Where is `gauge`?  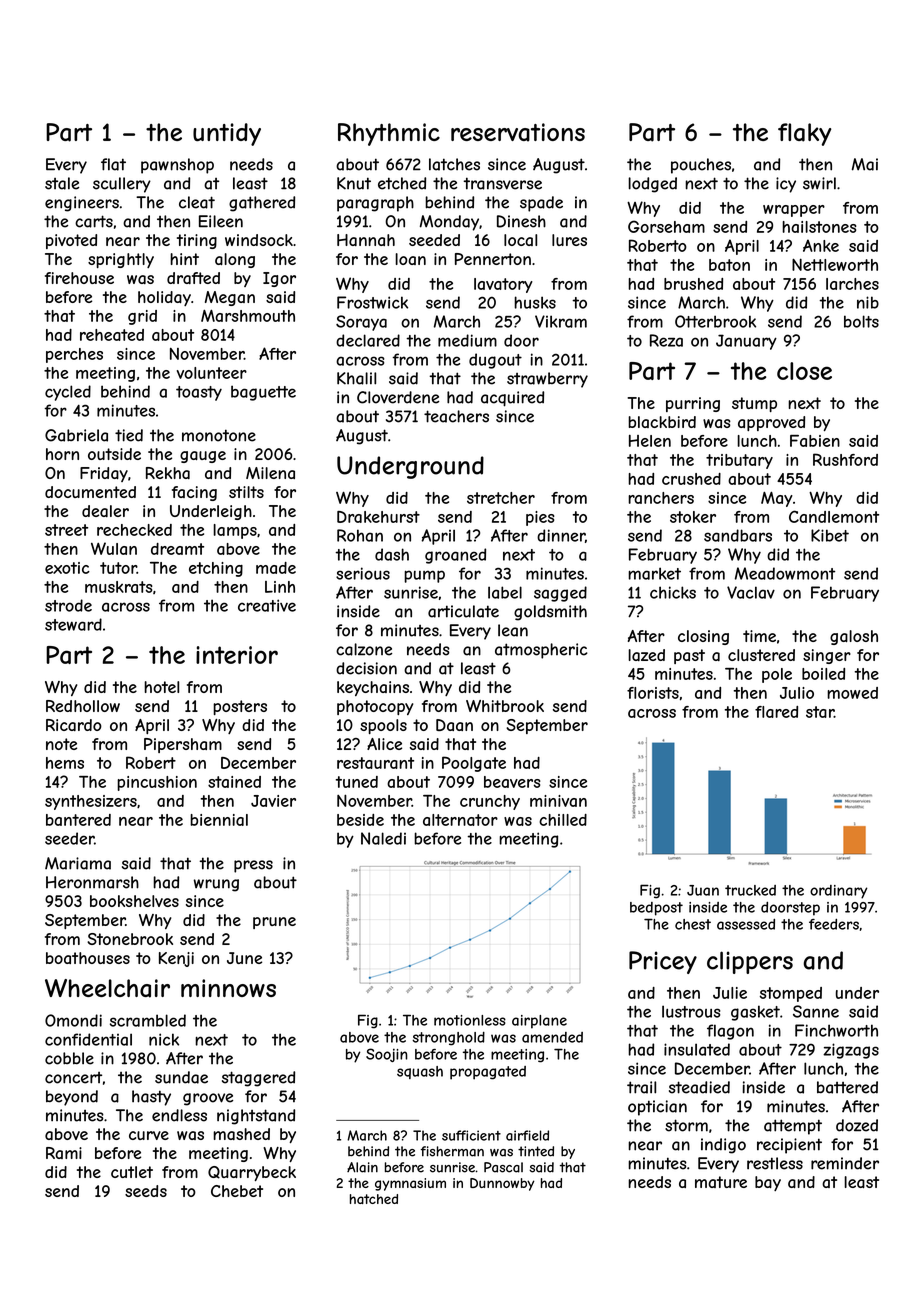 gauge is located at coordinates (203, 457).
